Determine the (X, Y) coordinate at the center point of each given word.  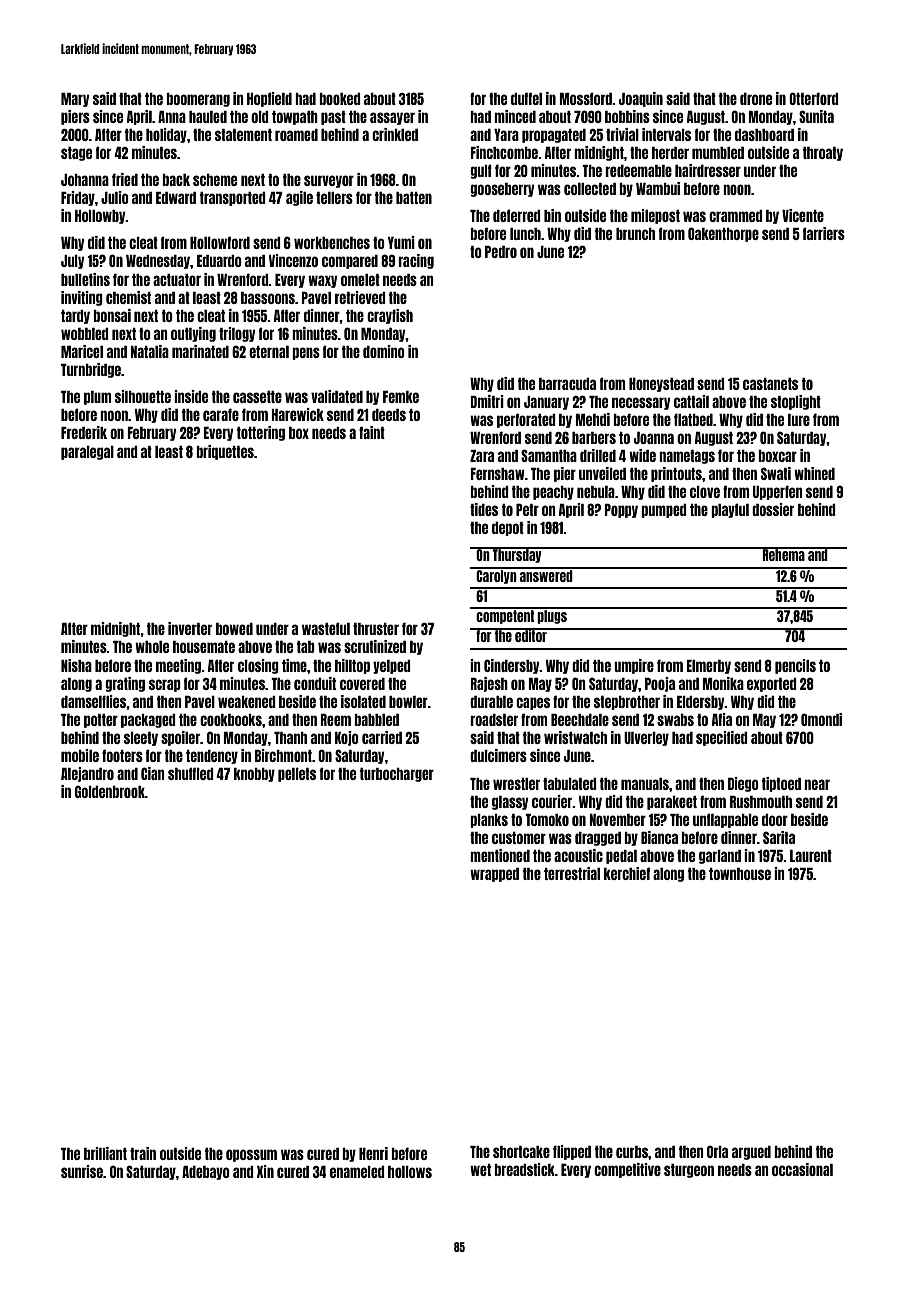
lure (799, 420)
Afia (722, 719)
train (143, 1153)
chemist (128, 297)
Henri (373, 1153)
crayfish (390, 316)
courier (552, 801)
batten (414, 198)
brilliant (105, 1153)
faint (372, 432)
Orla (717, 1151)
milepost (655, 216)
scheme (215, 180)
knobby (254, 775)
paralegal (87, 453)
